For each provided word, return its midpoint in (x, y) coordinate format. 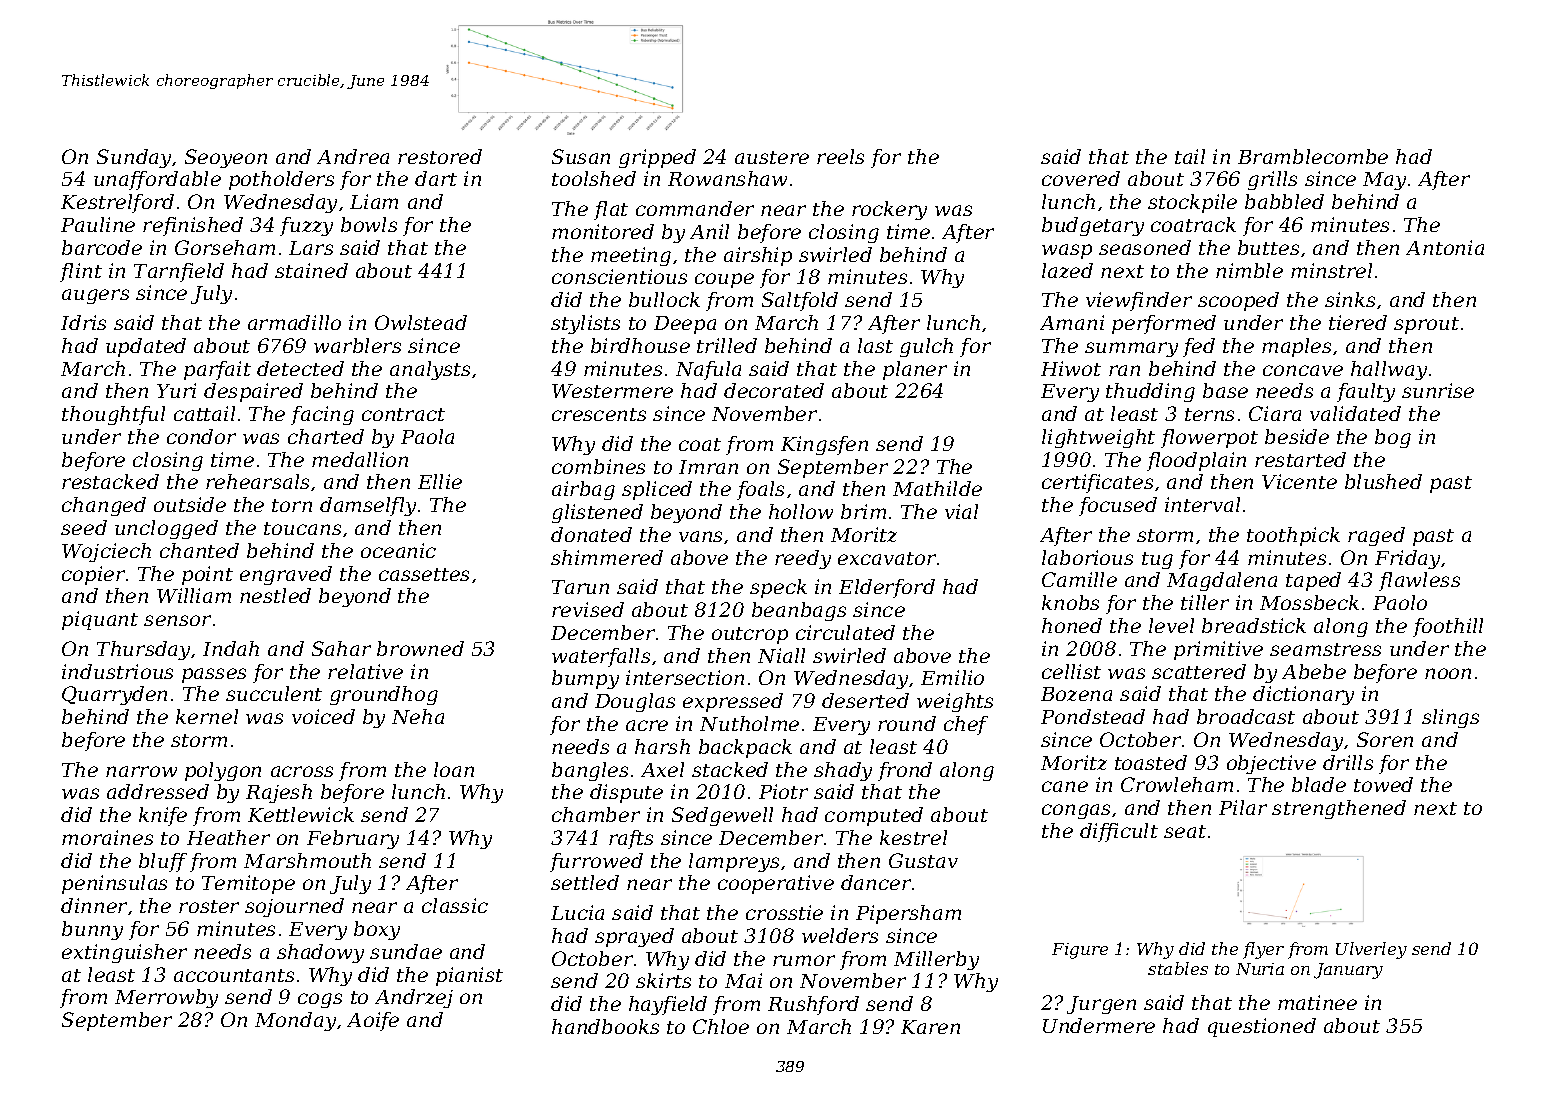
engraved (286, 575)
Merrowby (166, 998)
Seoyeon (226, 158)
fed (1199, 347)
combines (598, 466)
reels (840, 156)
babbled (1284, 201)
